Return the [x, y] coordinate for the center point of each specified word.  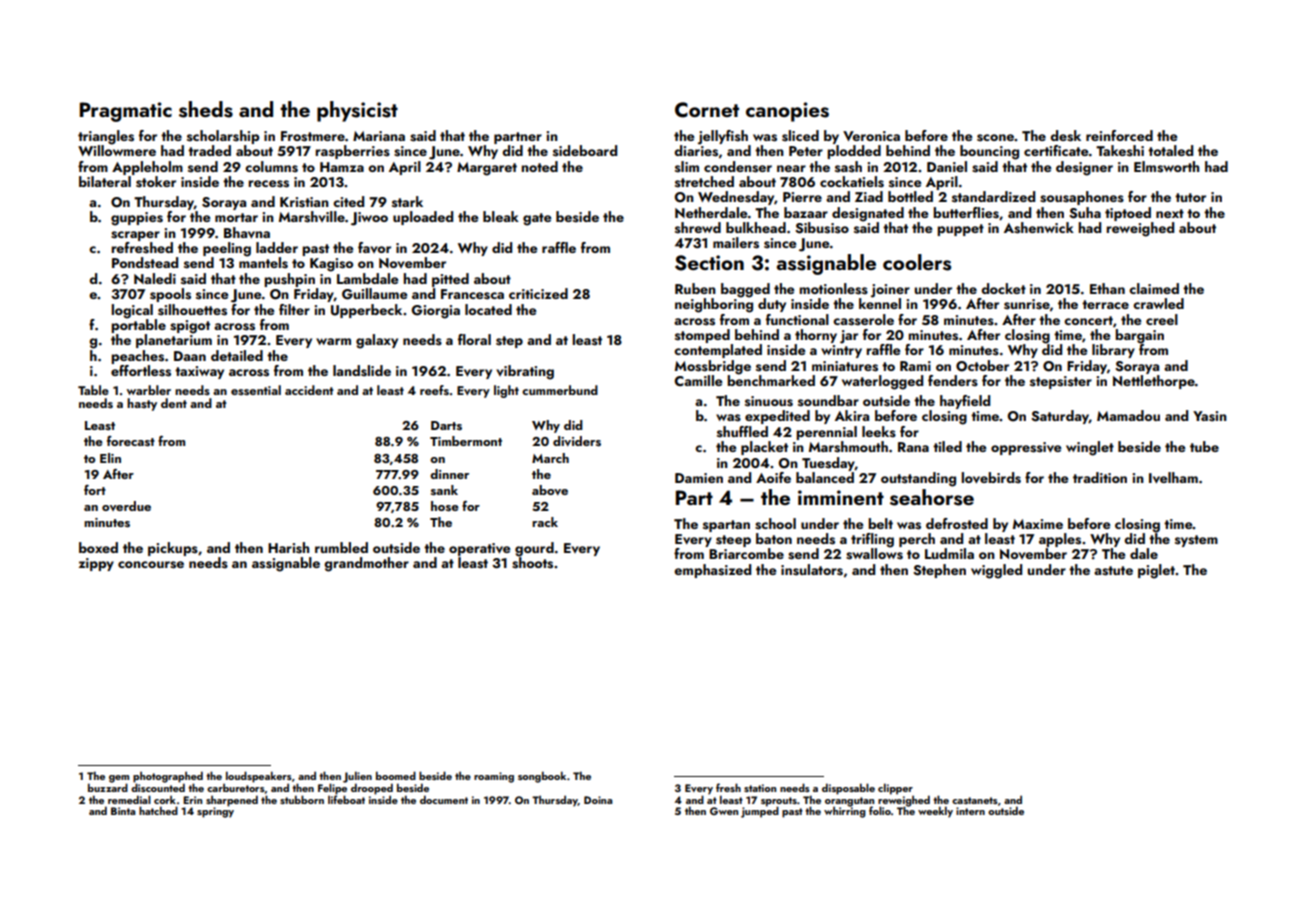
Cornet [707, 110]
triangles [106, 137]
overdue [126, 506]
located [488, 309]
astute [1113, 571]
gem [119, 779]
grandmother [366, 564]
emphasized [712, 571]
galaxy [377, 341]
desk [1065, 136]
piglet [1156, 571]
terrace [1105, 304]
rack [545, 522]
